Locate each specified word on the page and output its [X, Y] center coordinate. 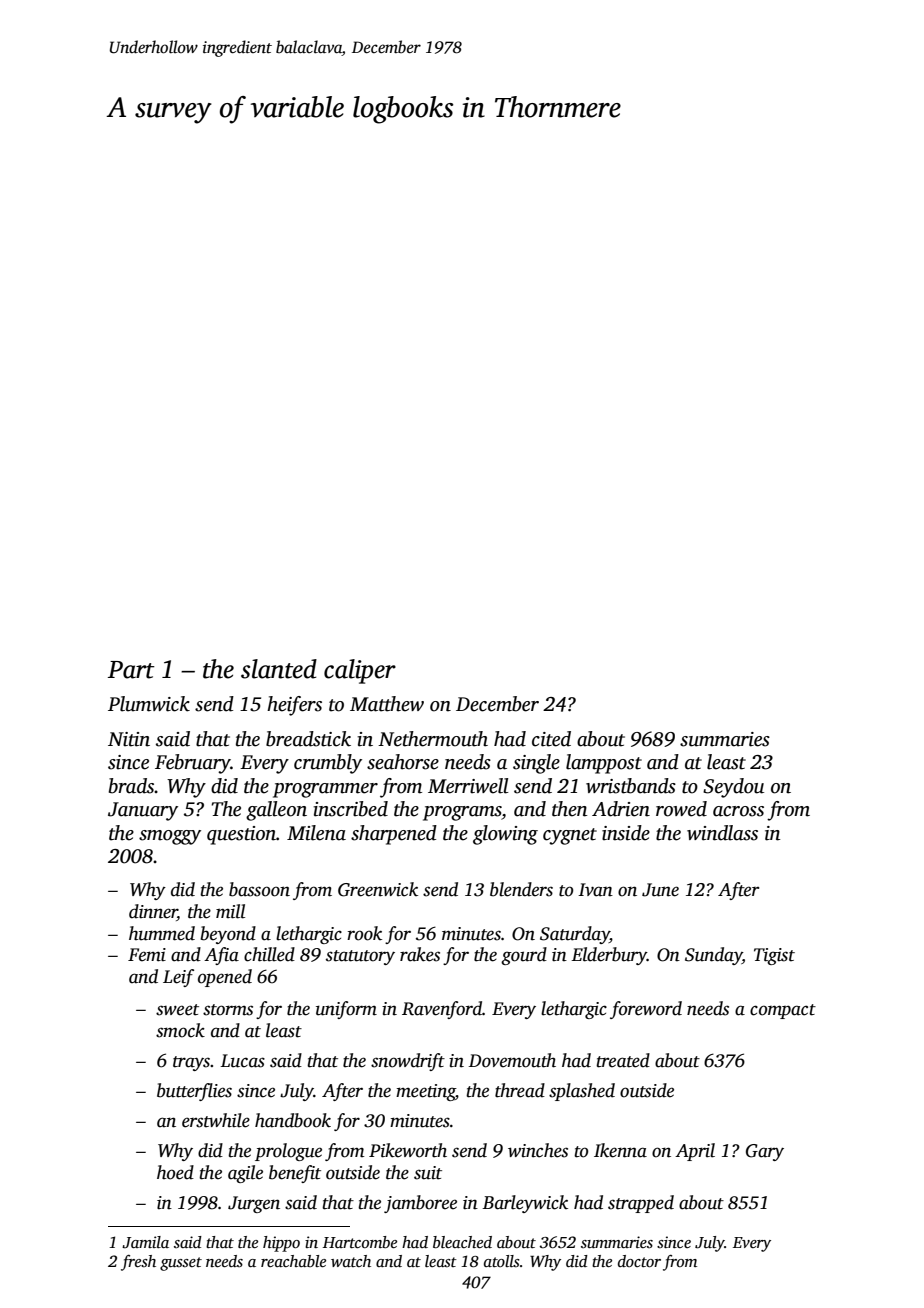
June [660, 890]
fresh [138, 1263]
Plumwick [149, 704]
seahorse [403, 762]
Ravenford [442, 1010]
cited [551, 739]
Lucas [242, 1061]
